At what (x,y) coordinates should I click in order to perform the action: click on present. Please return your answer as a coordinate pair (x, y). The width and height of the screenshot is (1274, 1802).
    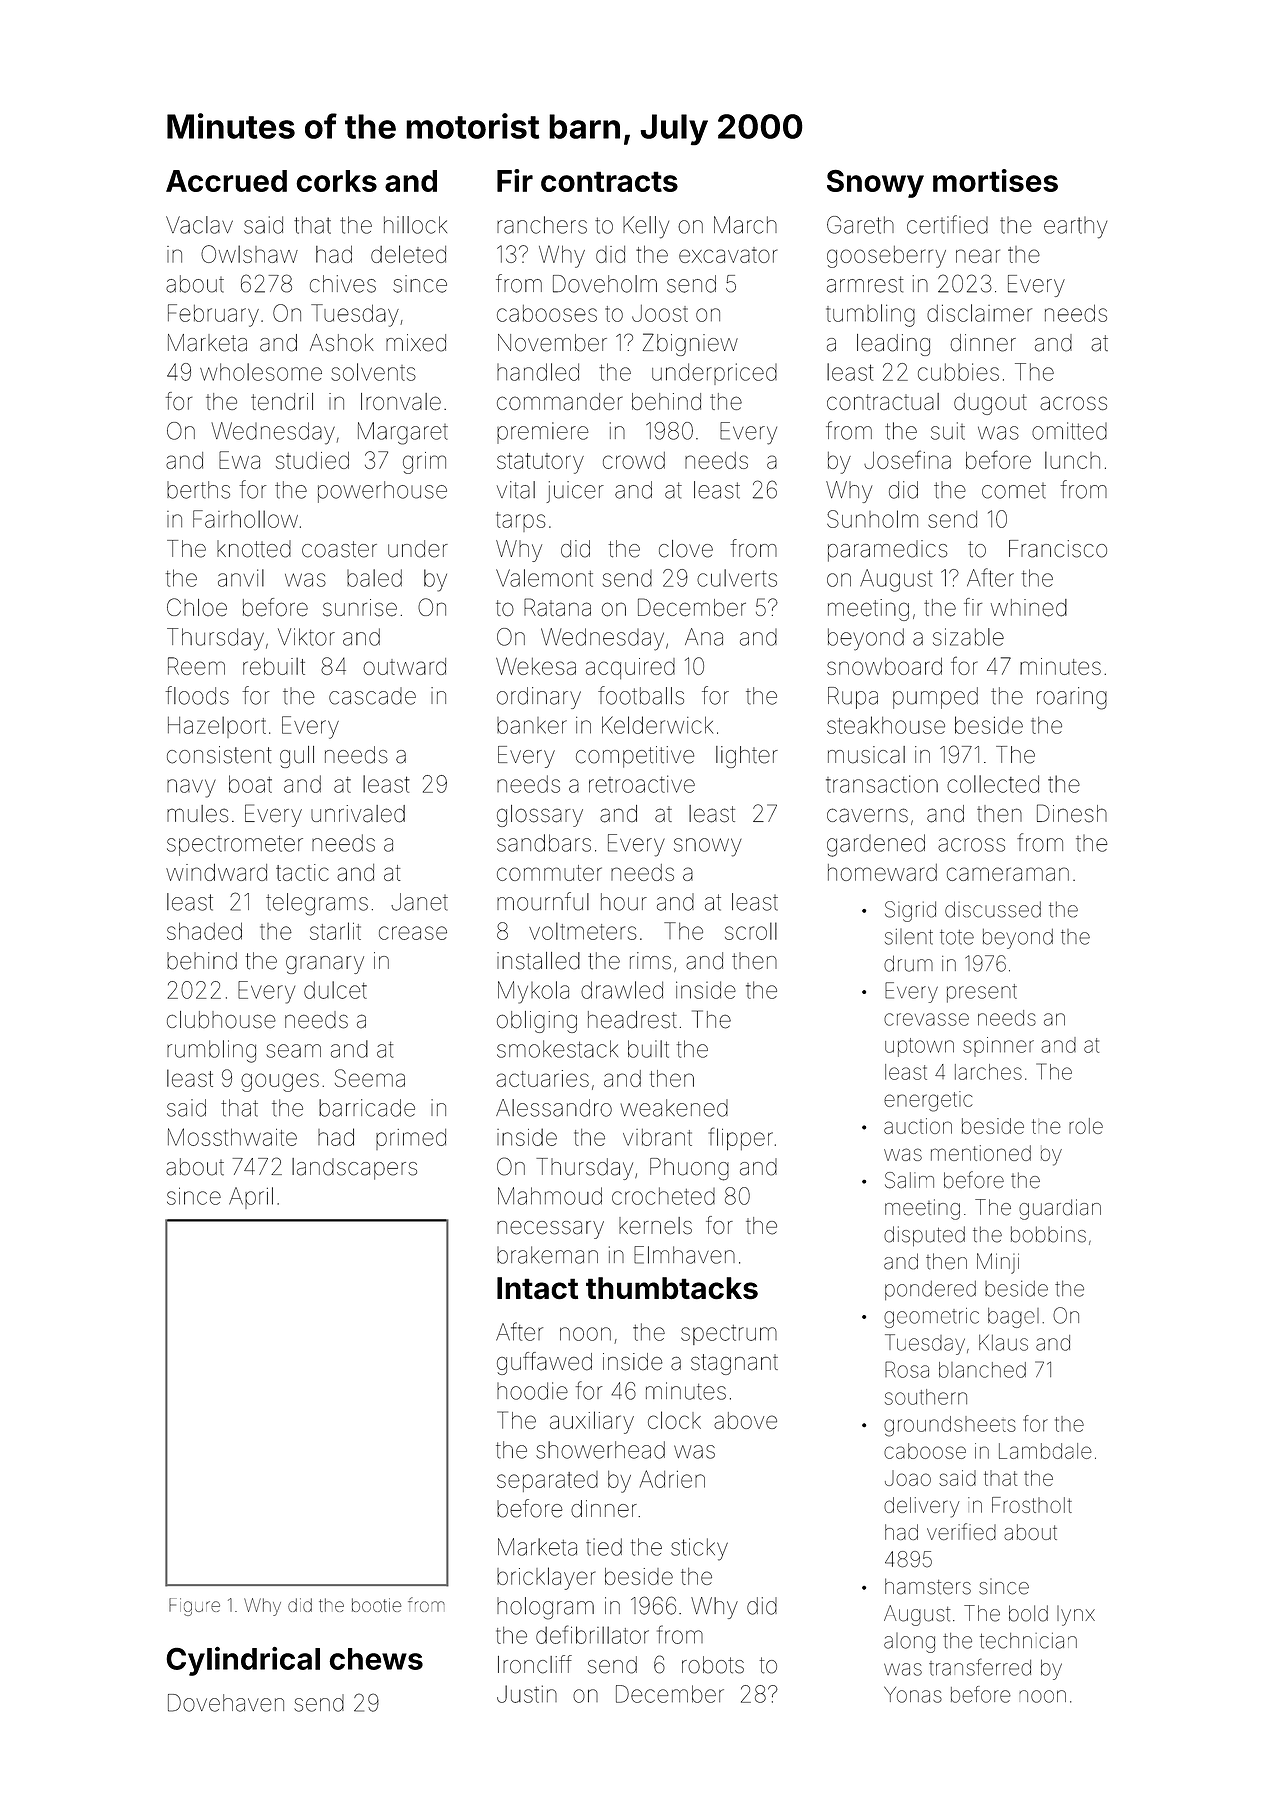
    Looking at the image, I should click on (982, 993).
